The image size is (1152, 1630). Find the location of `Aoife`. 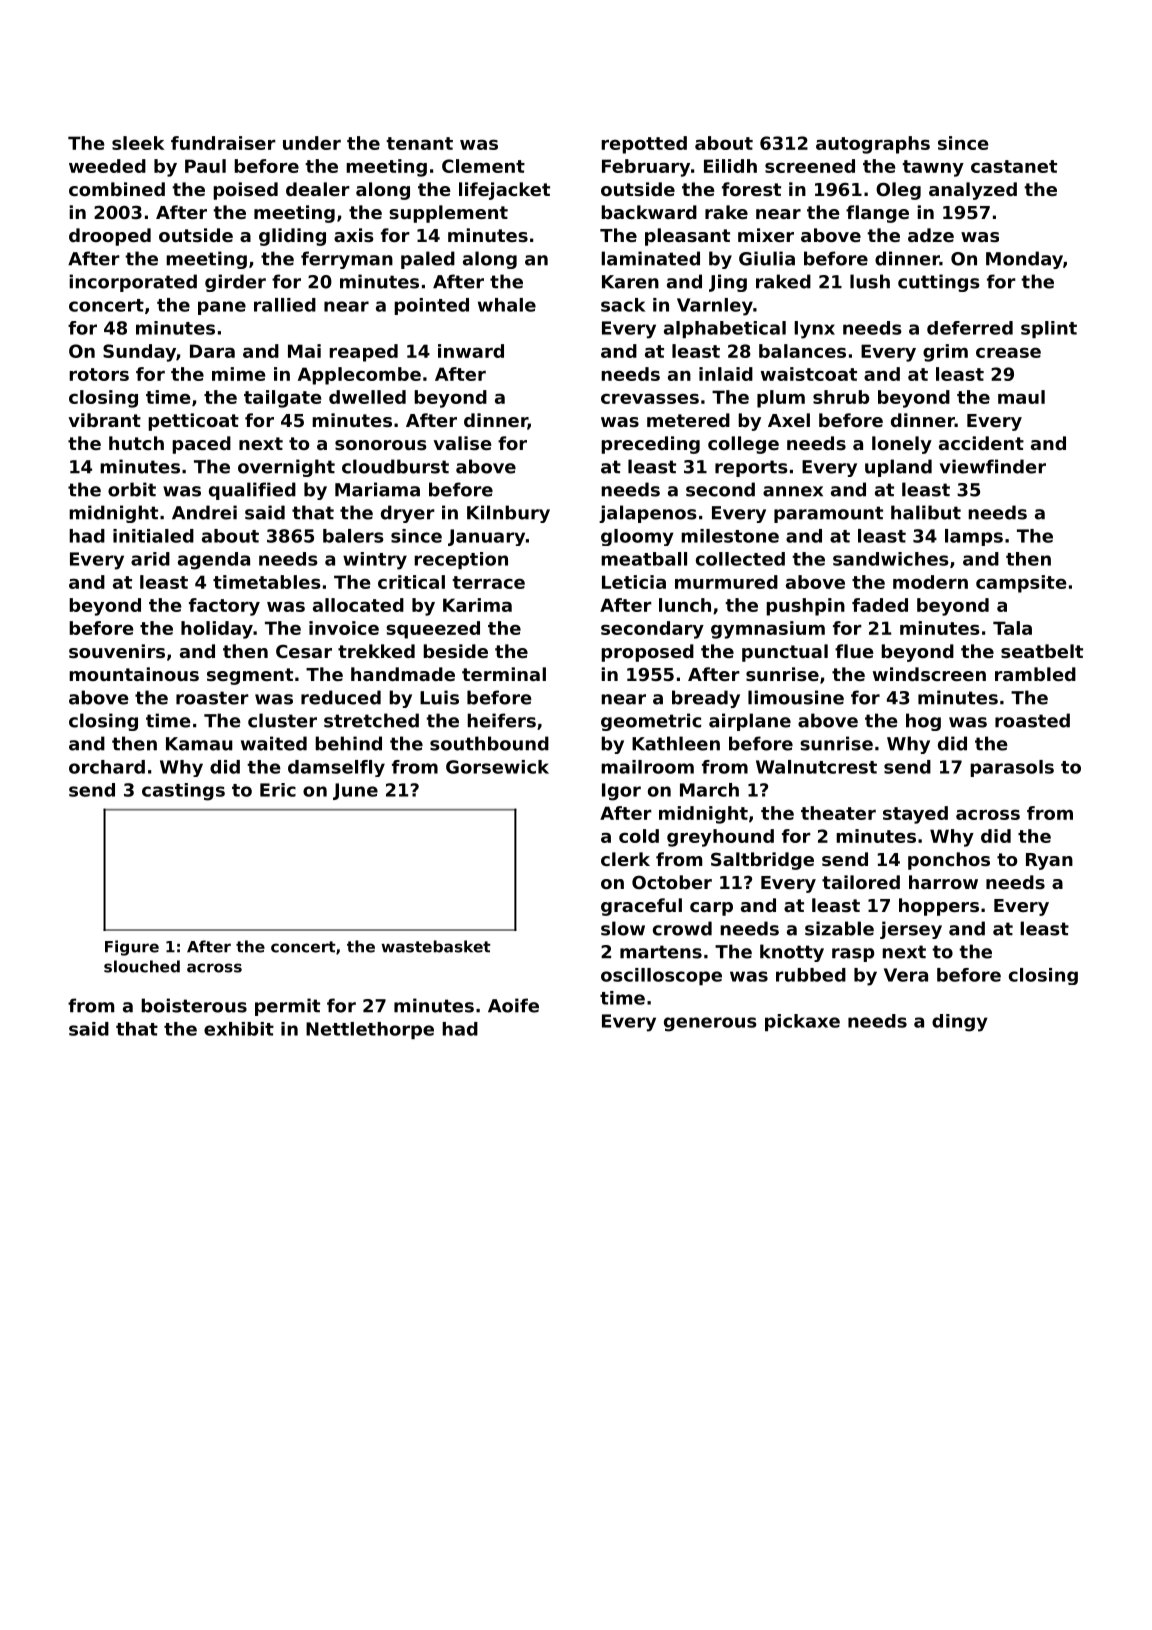

Aoife is located at coordinates (513, 1005).
